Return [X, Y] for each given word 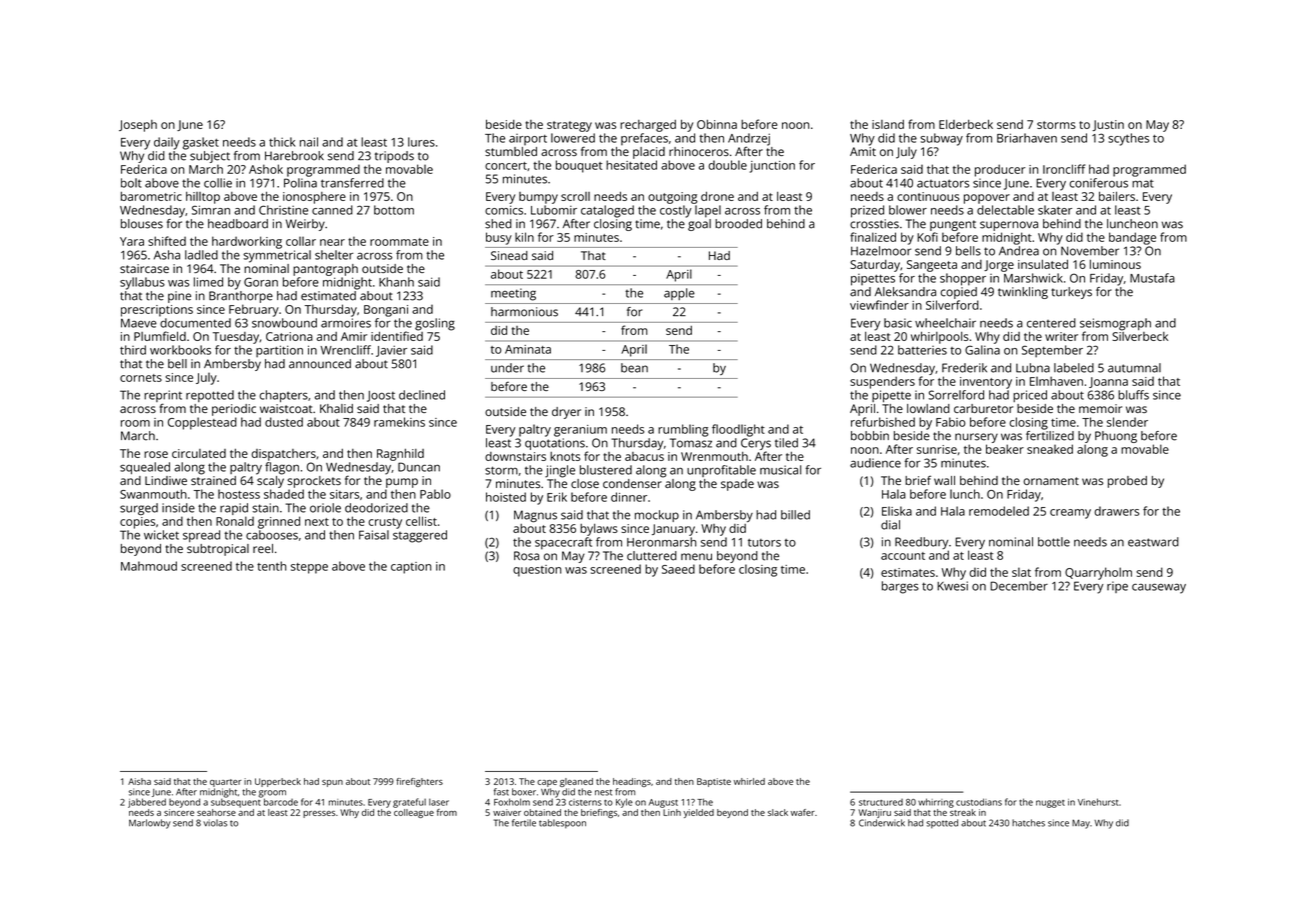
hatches [1028, 823]
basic [898, 323]
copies [137, 523]
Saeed [678, 569]
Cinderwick [882, 823]
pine [179, 297]
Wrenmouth [714, 456]
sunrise [937, 449]
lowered [573, 138]
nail [309, 142]
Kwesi [952, 586]
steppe [309, 568]
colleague [414, 813]
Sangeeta [932, 266]
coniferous [1098, 183]
